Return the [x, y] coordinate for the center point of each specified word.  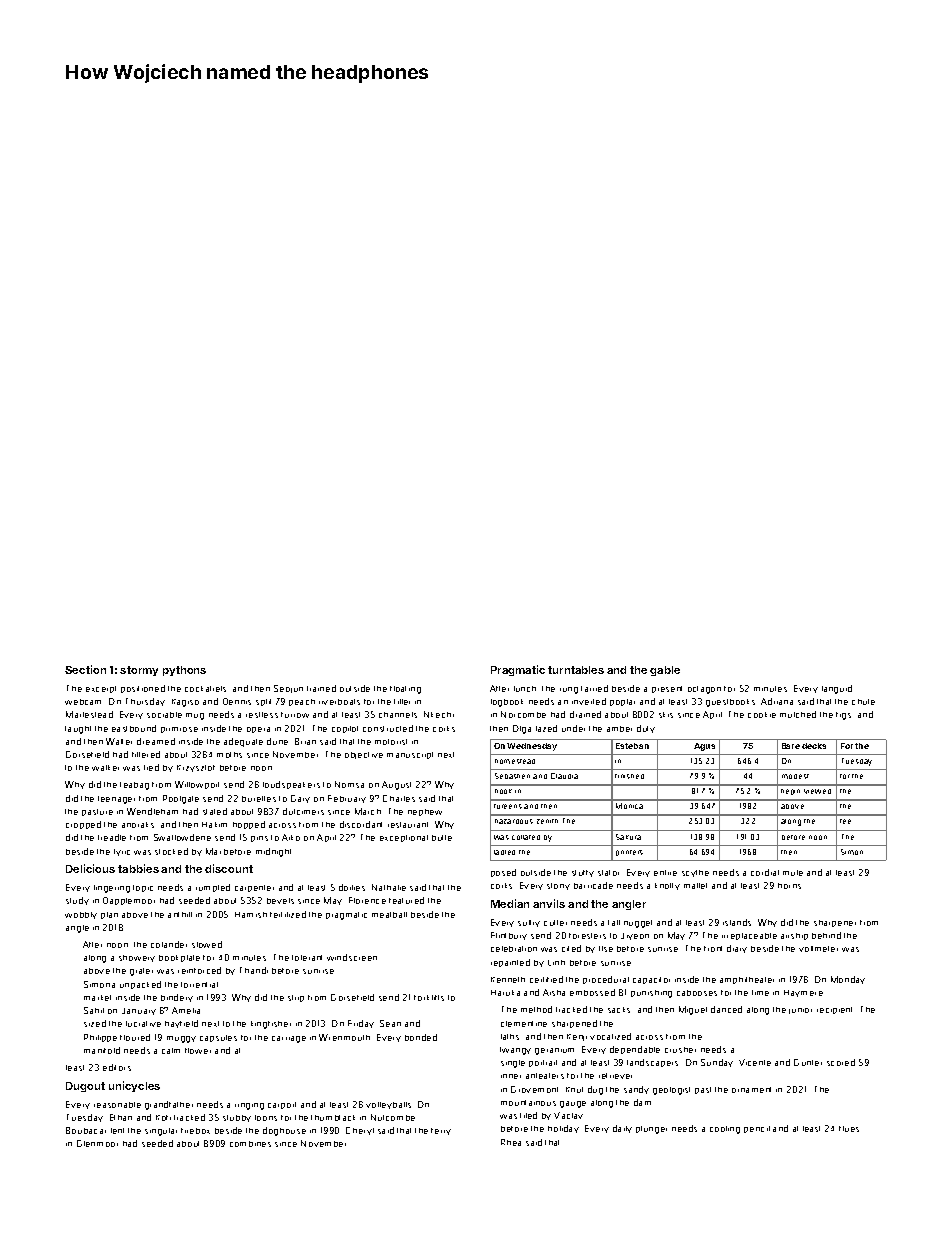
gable [665, 671]
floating [405, 690]
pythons [184, 671]
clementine [524, 1024]
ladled [504, 852]
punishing [651, 994]
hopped [249, 825]
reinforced [199, 970]
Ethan [121, 1117]
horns [789, 886]
